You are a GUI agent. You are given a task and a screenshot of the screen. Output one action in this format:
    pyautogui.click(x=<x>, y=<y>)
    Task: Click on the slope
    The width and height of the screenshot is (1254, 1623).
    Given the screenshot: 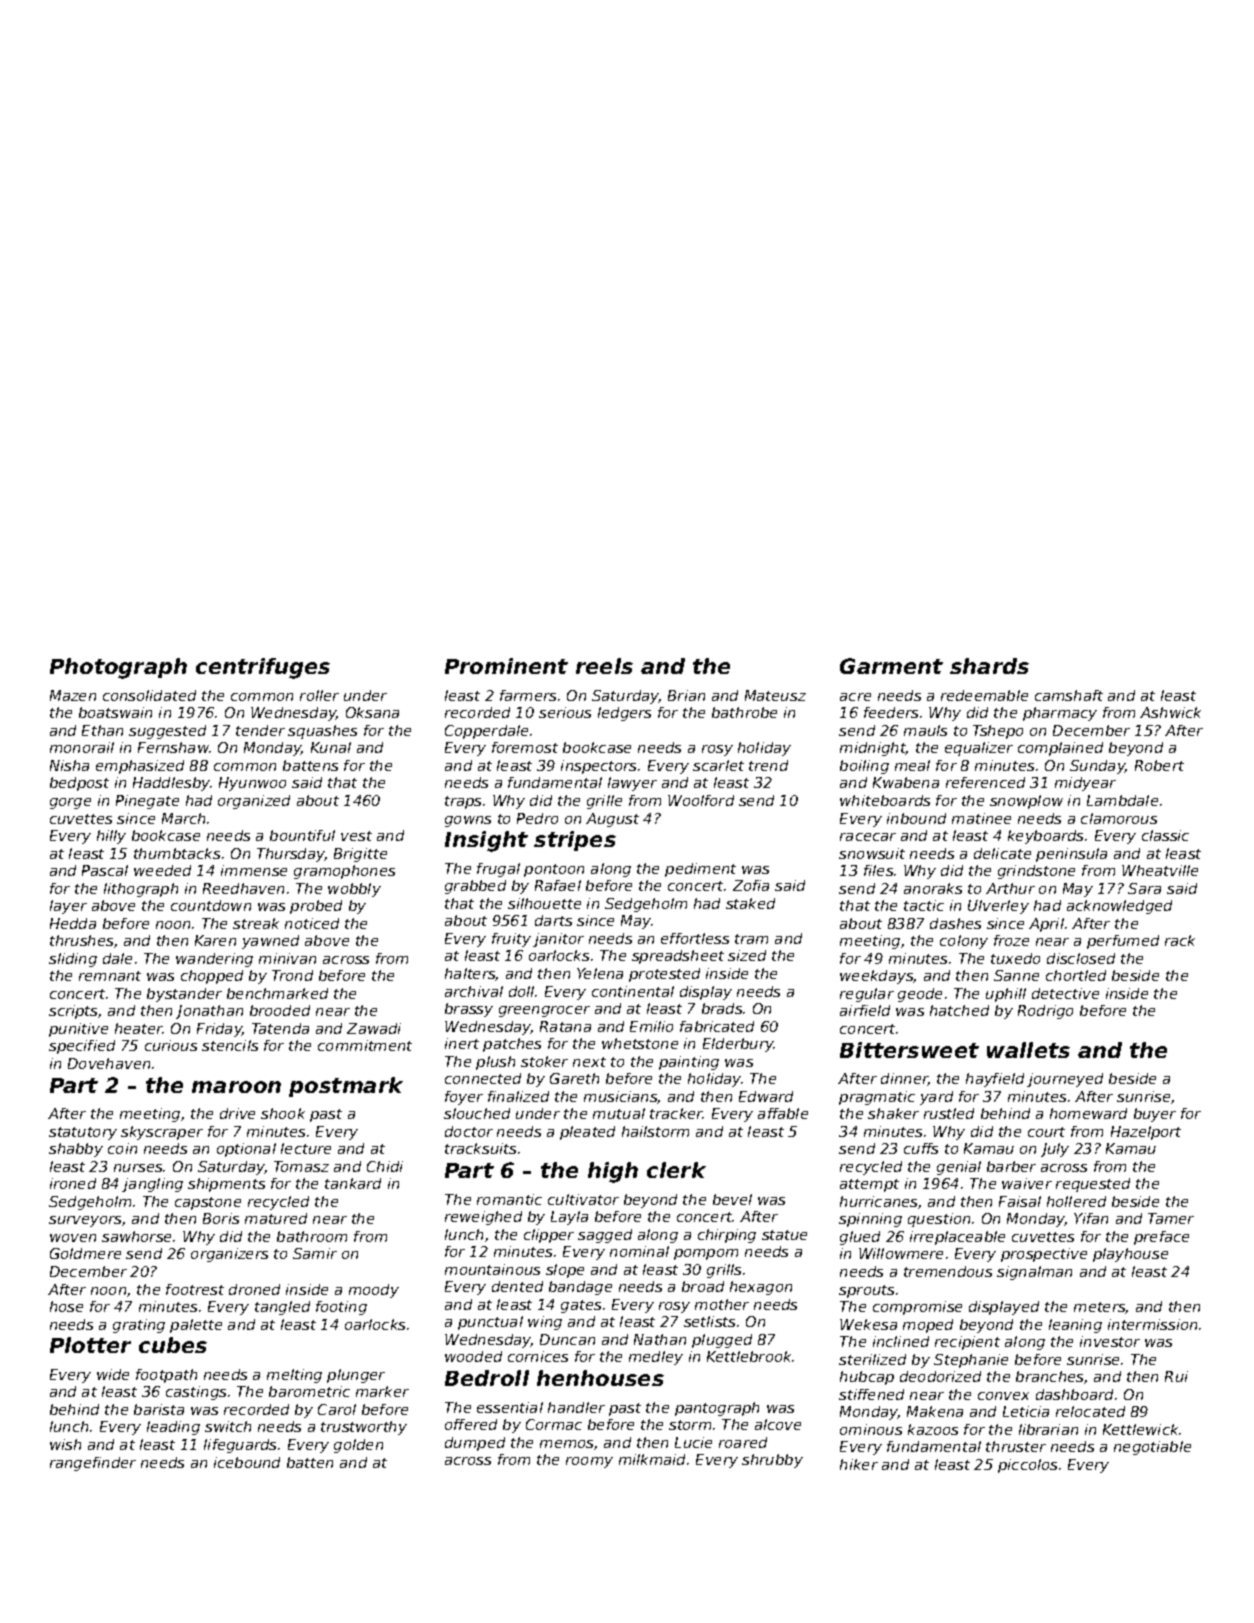 What is the action you would take?
    pyautogui.click(x=565, y=1271)
